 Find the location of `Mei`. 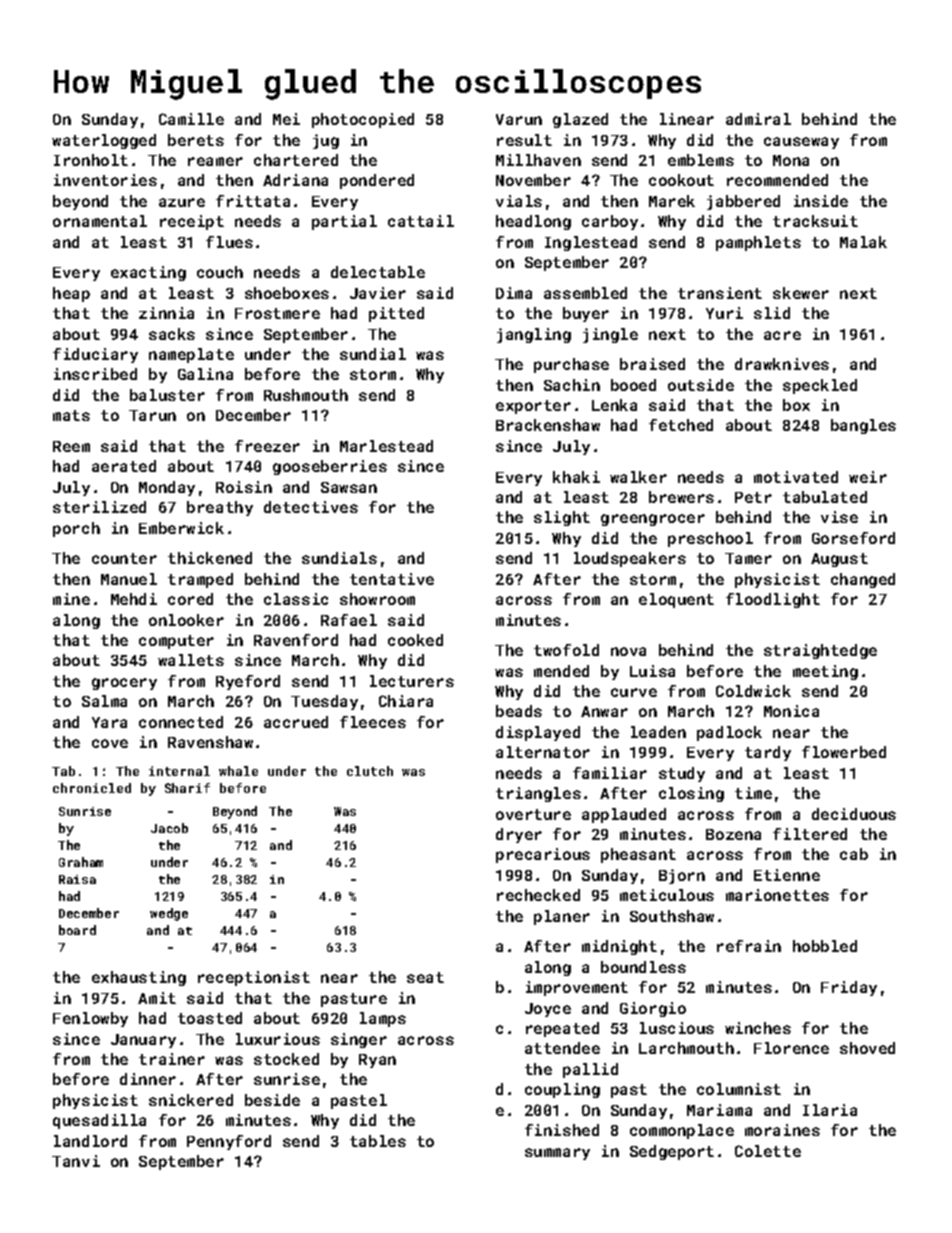

Mei is located at coordinates (286, 119).
